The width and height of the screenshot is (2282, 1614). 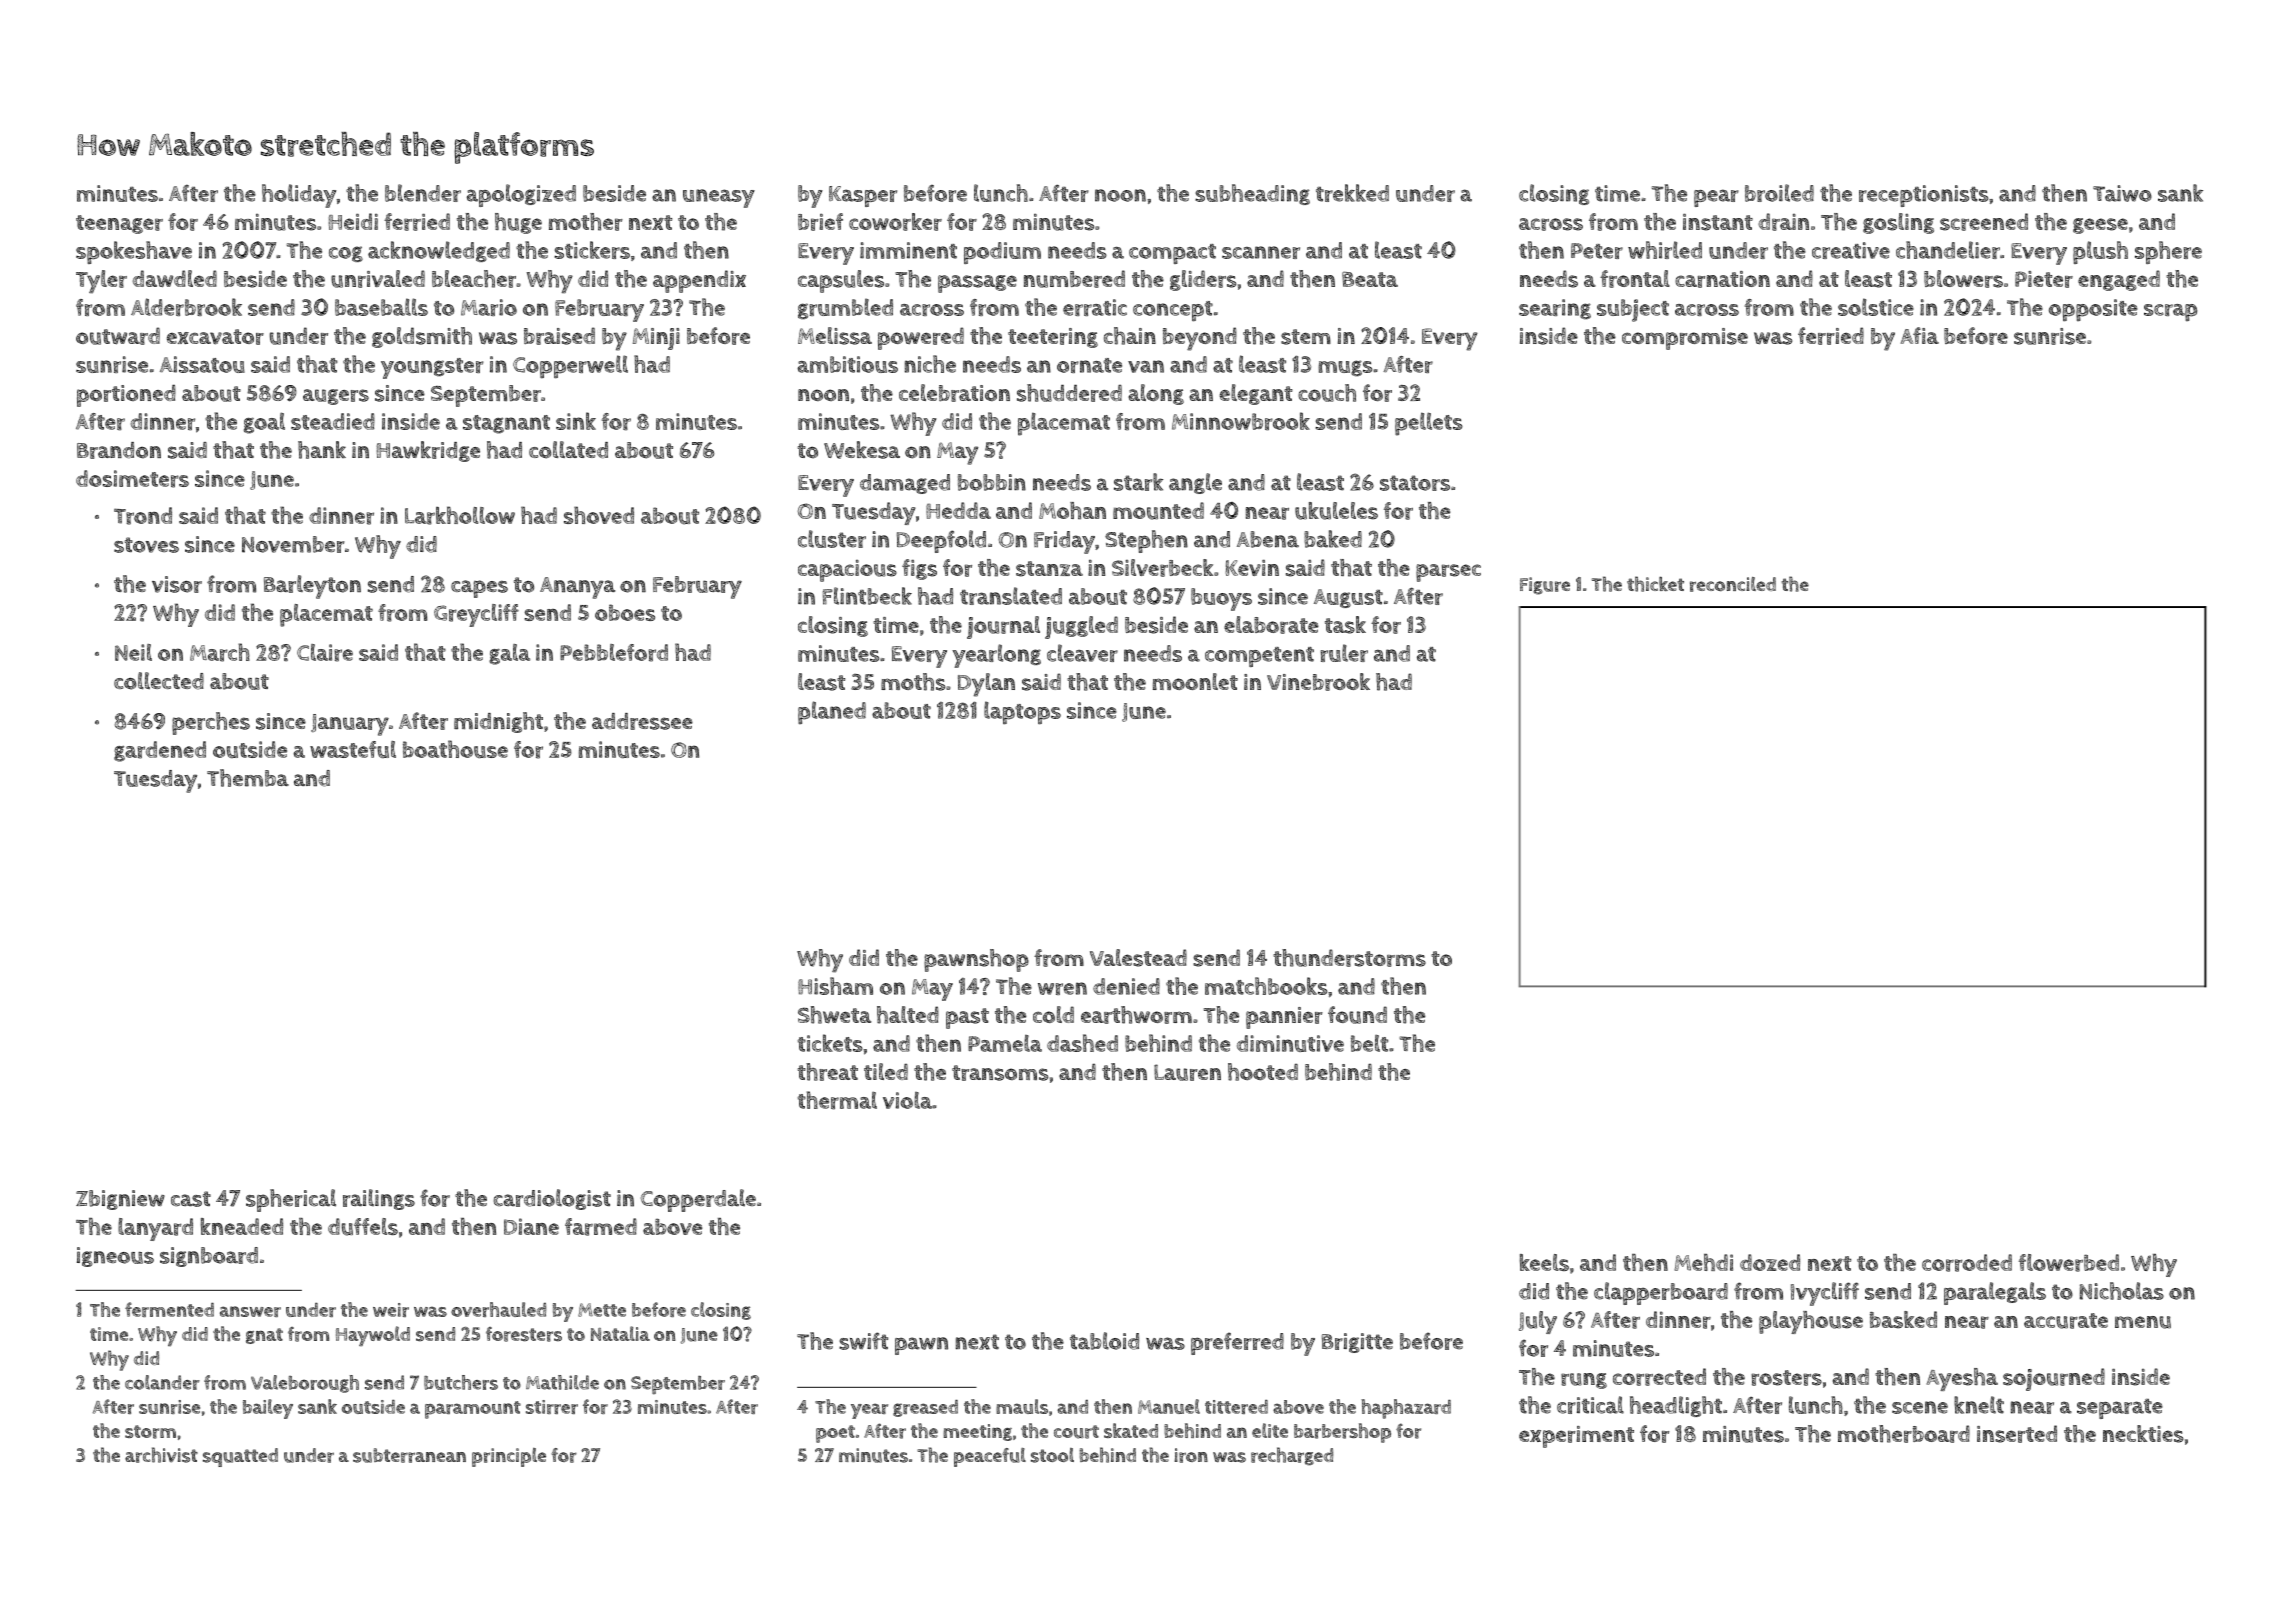 What do you see at coordinates (552, 1199) in the screenshot?
I see `cardiologist` at bounding box center [552, 1199].
